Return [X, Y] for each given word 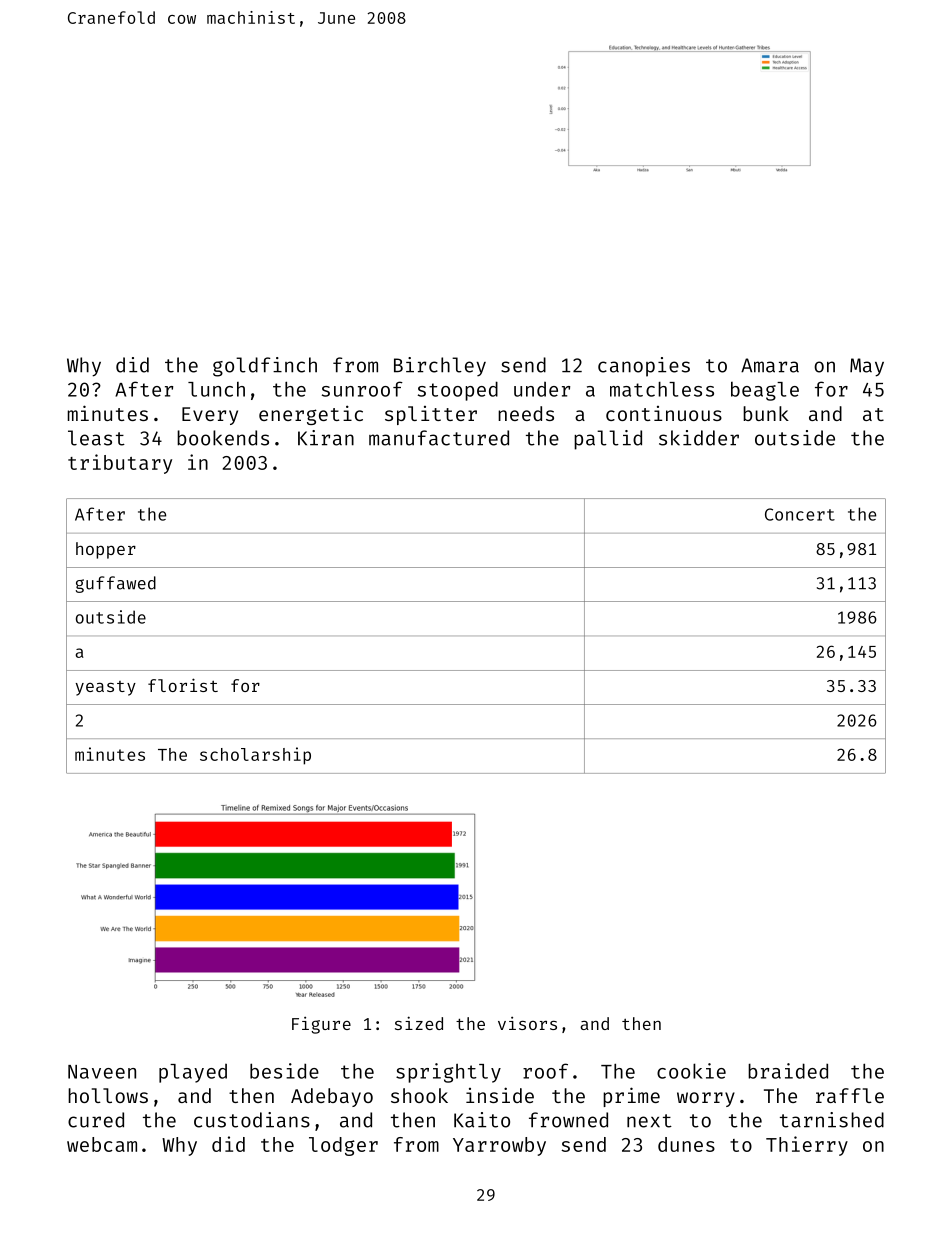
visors [527, 1023]
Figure [321, 1025]
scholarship [255, 756]
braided [788, 1071]
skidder [699, 438]
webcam [102, 1144]
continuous [664, 413]
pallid [608, 440]
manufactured [439, 438]
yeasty [106, 688]
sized [419, 1023]
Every [210, 416]
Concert [800, 514]
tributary [120, 464]
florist [183, 685]
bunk [766, 413]
